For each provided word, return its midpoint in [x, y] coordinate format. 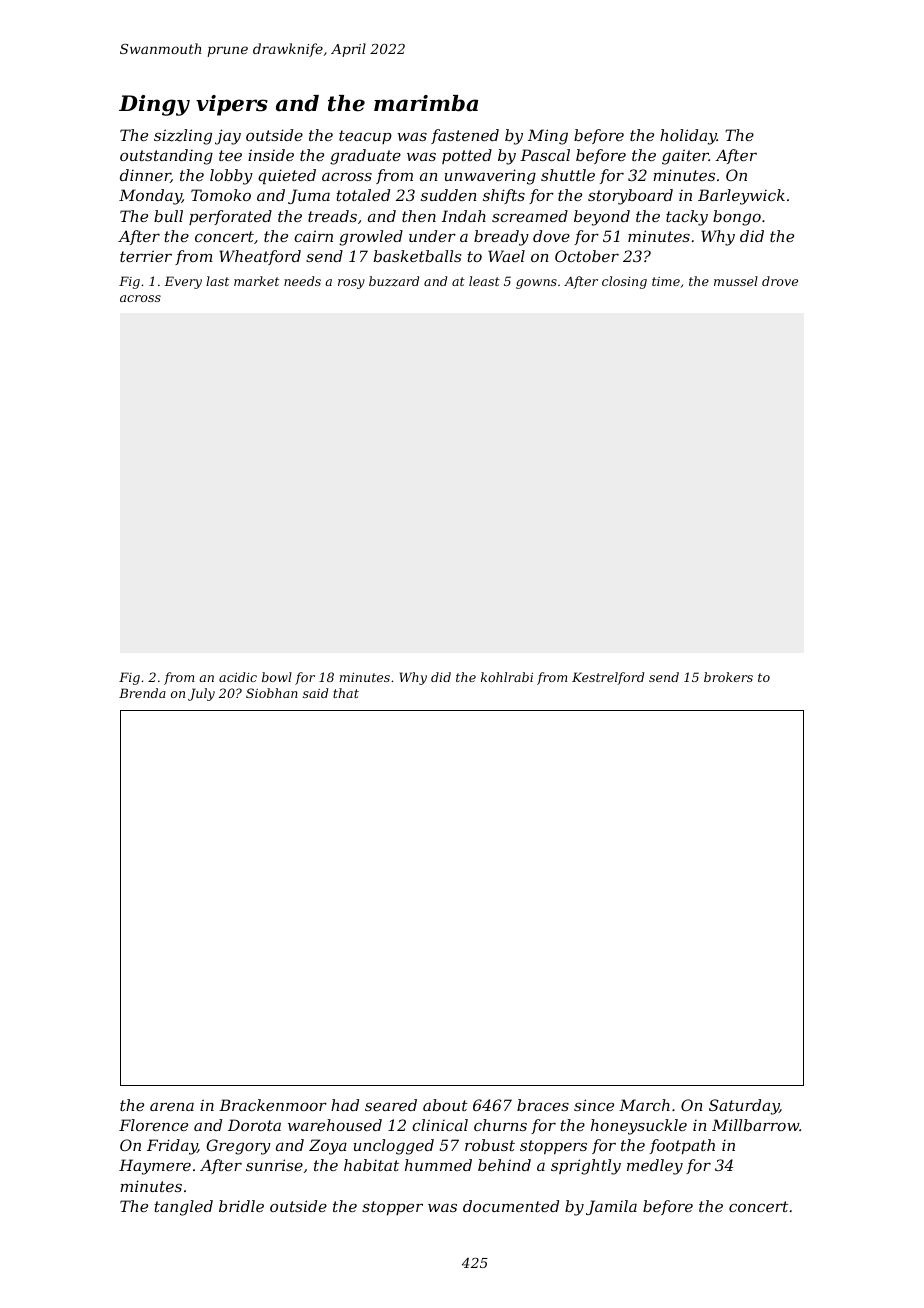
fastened [465, 136]
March [644, 1105]
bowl [277, 677]
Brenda [142, 693]
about [445, 1105]
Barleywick [741, 197]
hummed [438, 1165]
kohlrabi [507, 677]
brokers [728, 677]
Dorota [254, 1125]
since [594, 1105]
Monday [150, 197]
